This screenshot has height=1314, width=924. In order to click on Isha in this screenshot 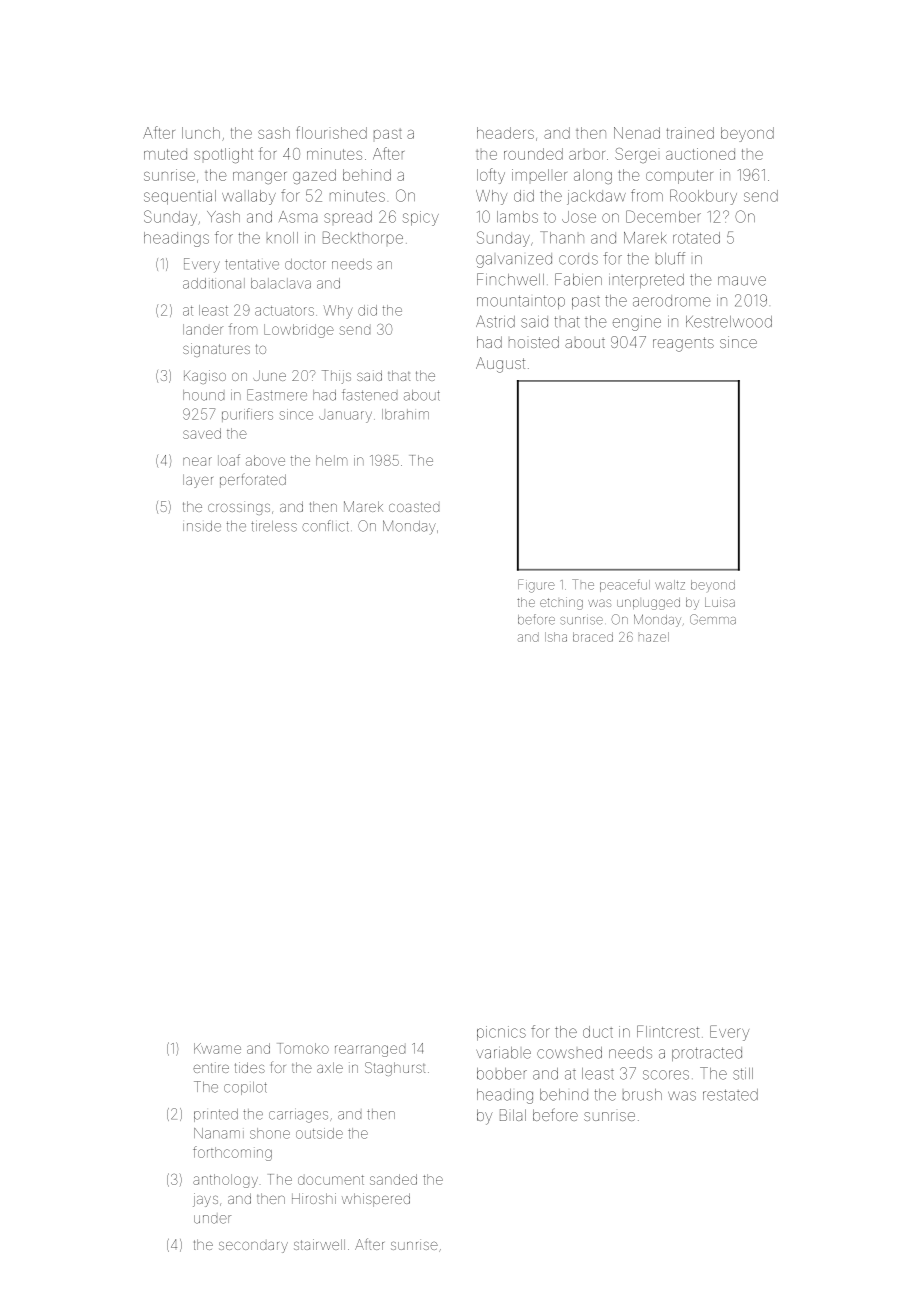, I will do `click(556, 637)`.
